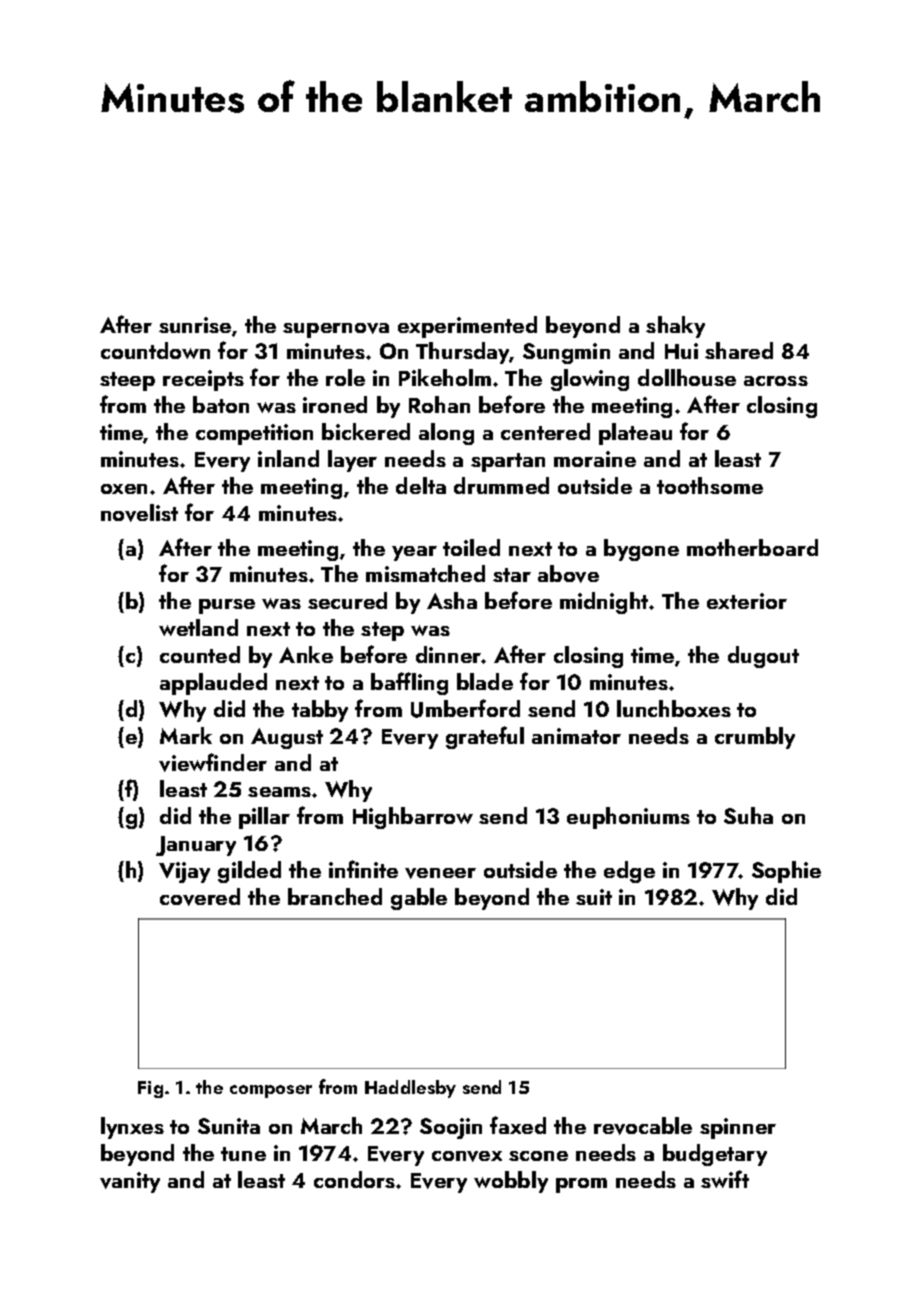 This page has width=924, height=1311. I want to click on shared, so click(739, 350).
